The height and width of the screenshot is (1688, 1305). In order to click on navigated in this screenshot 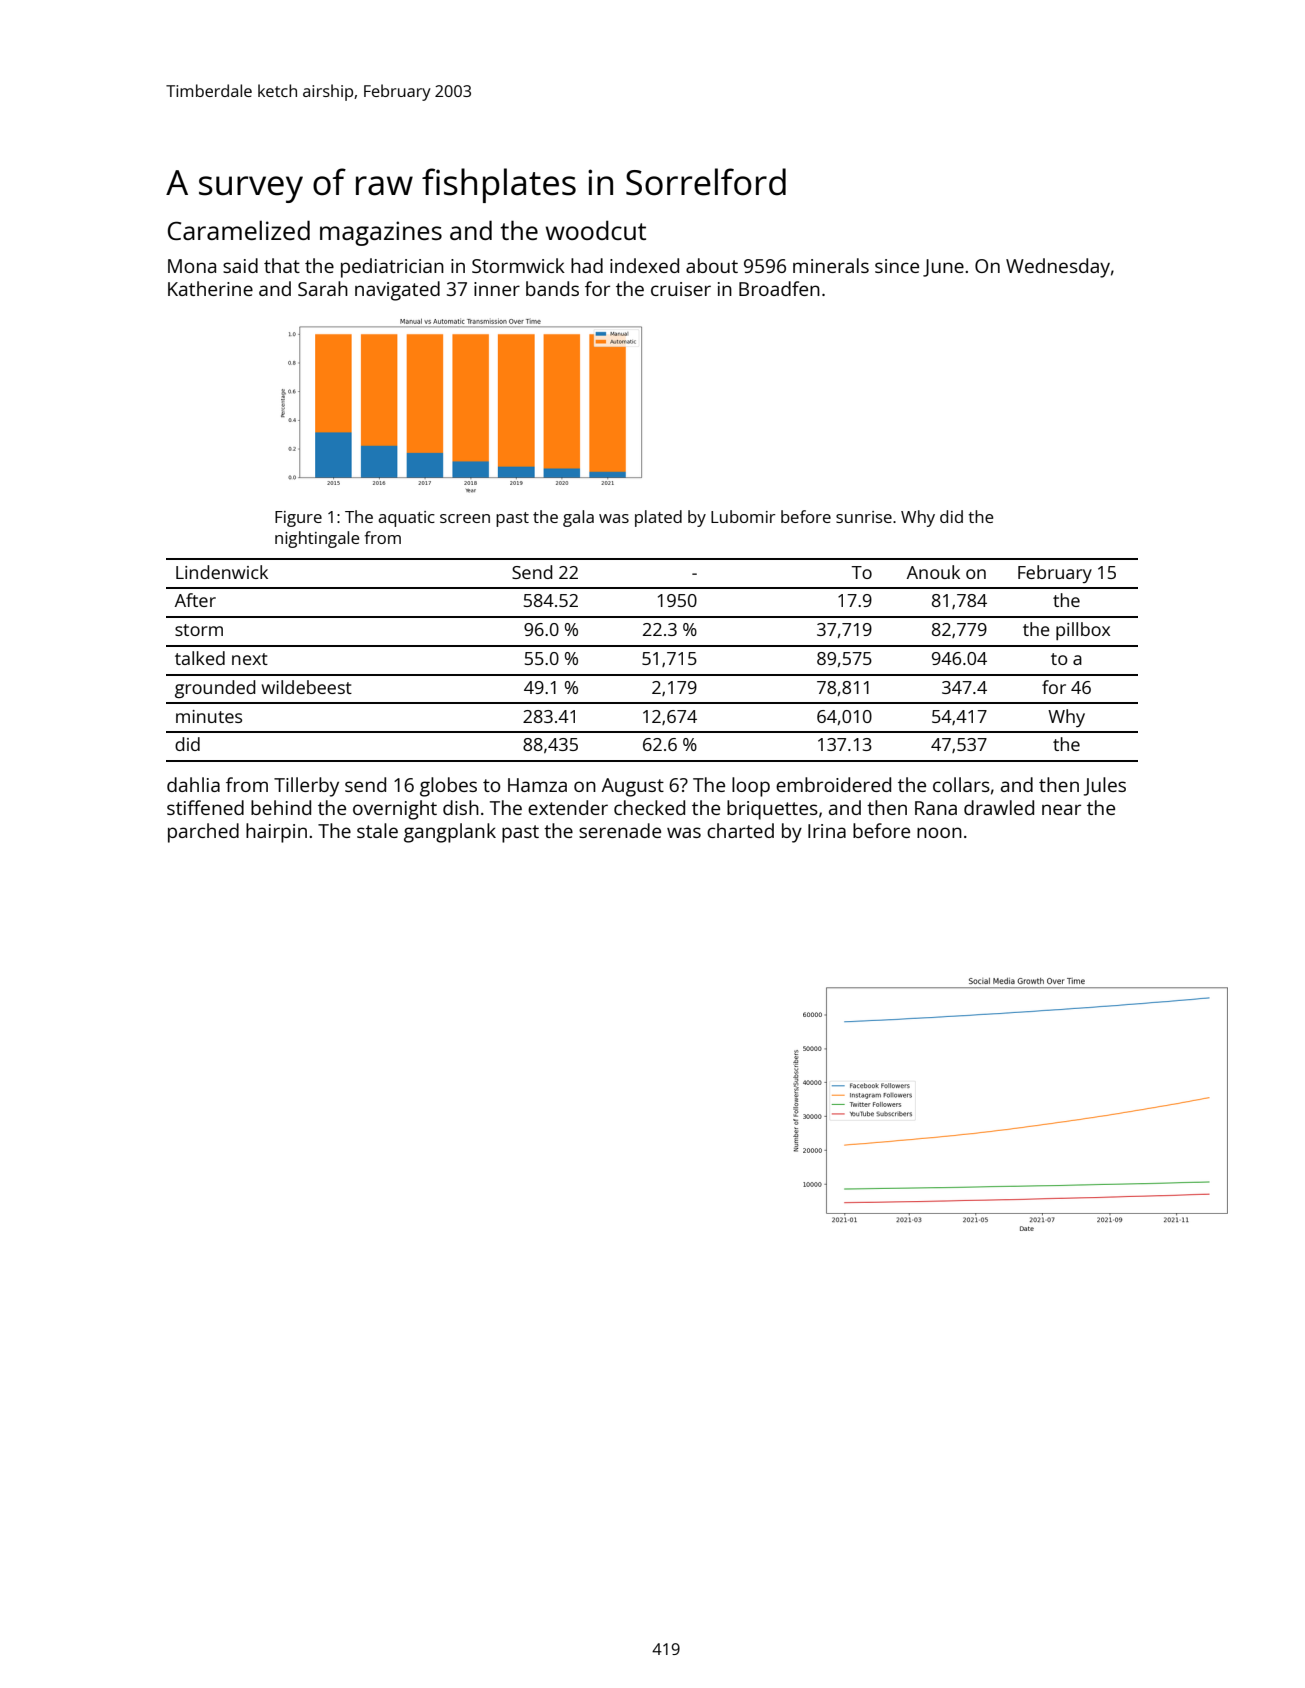, I will do `click(397, 291)`.
